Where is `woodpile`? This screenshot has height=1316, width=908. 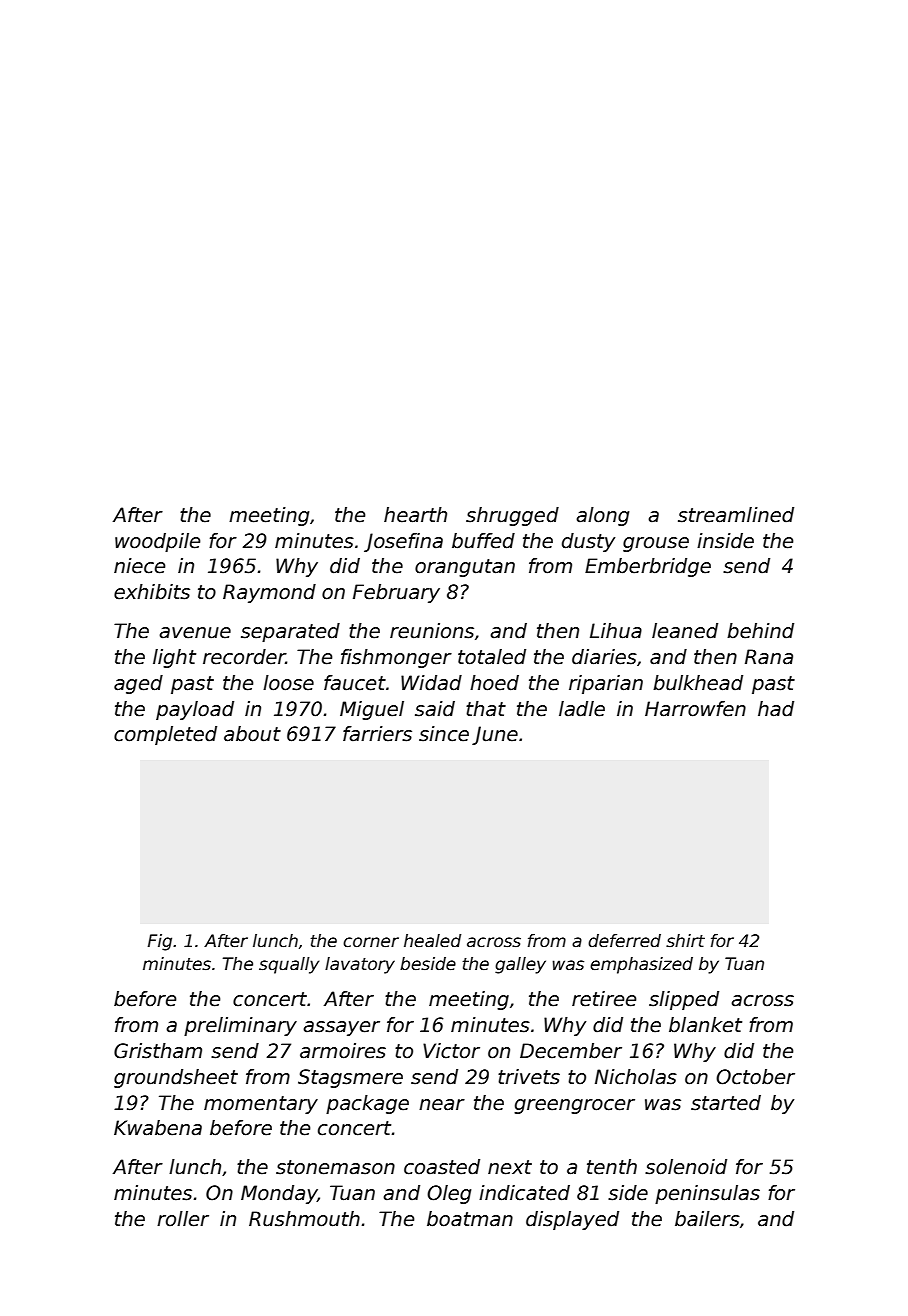
woodpile is located at coordinates (157, 542).
